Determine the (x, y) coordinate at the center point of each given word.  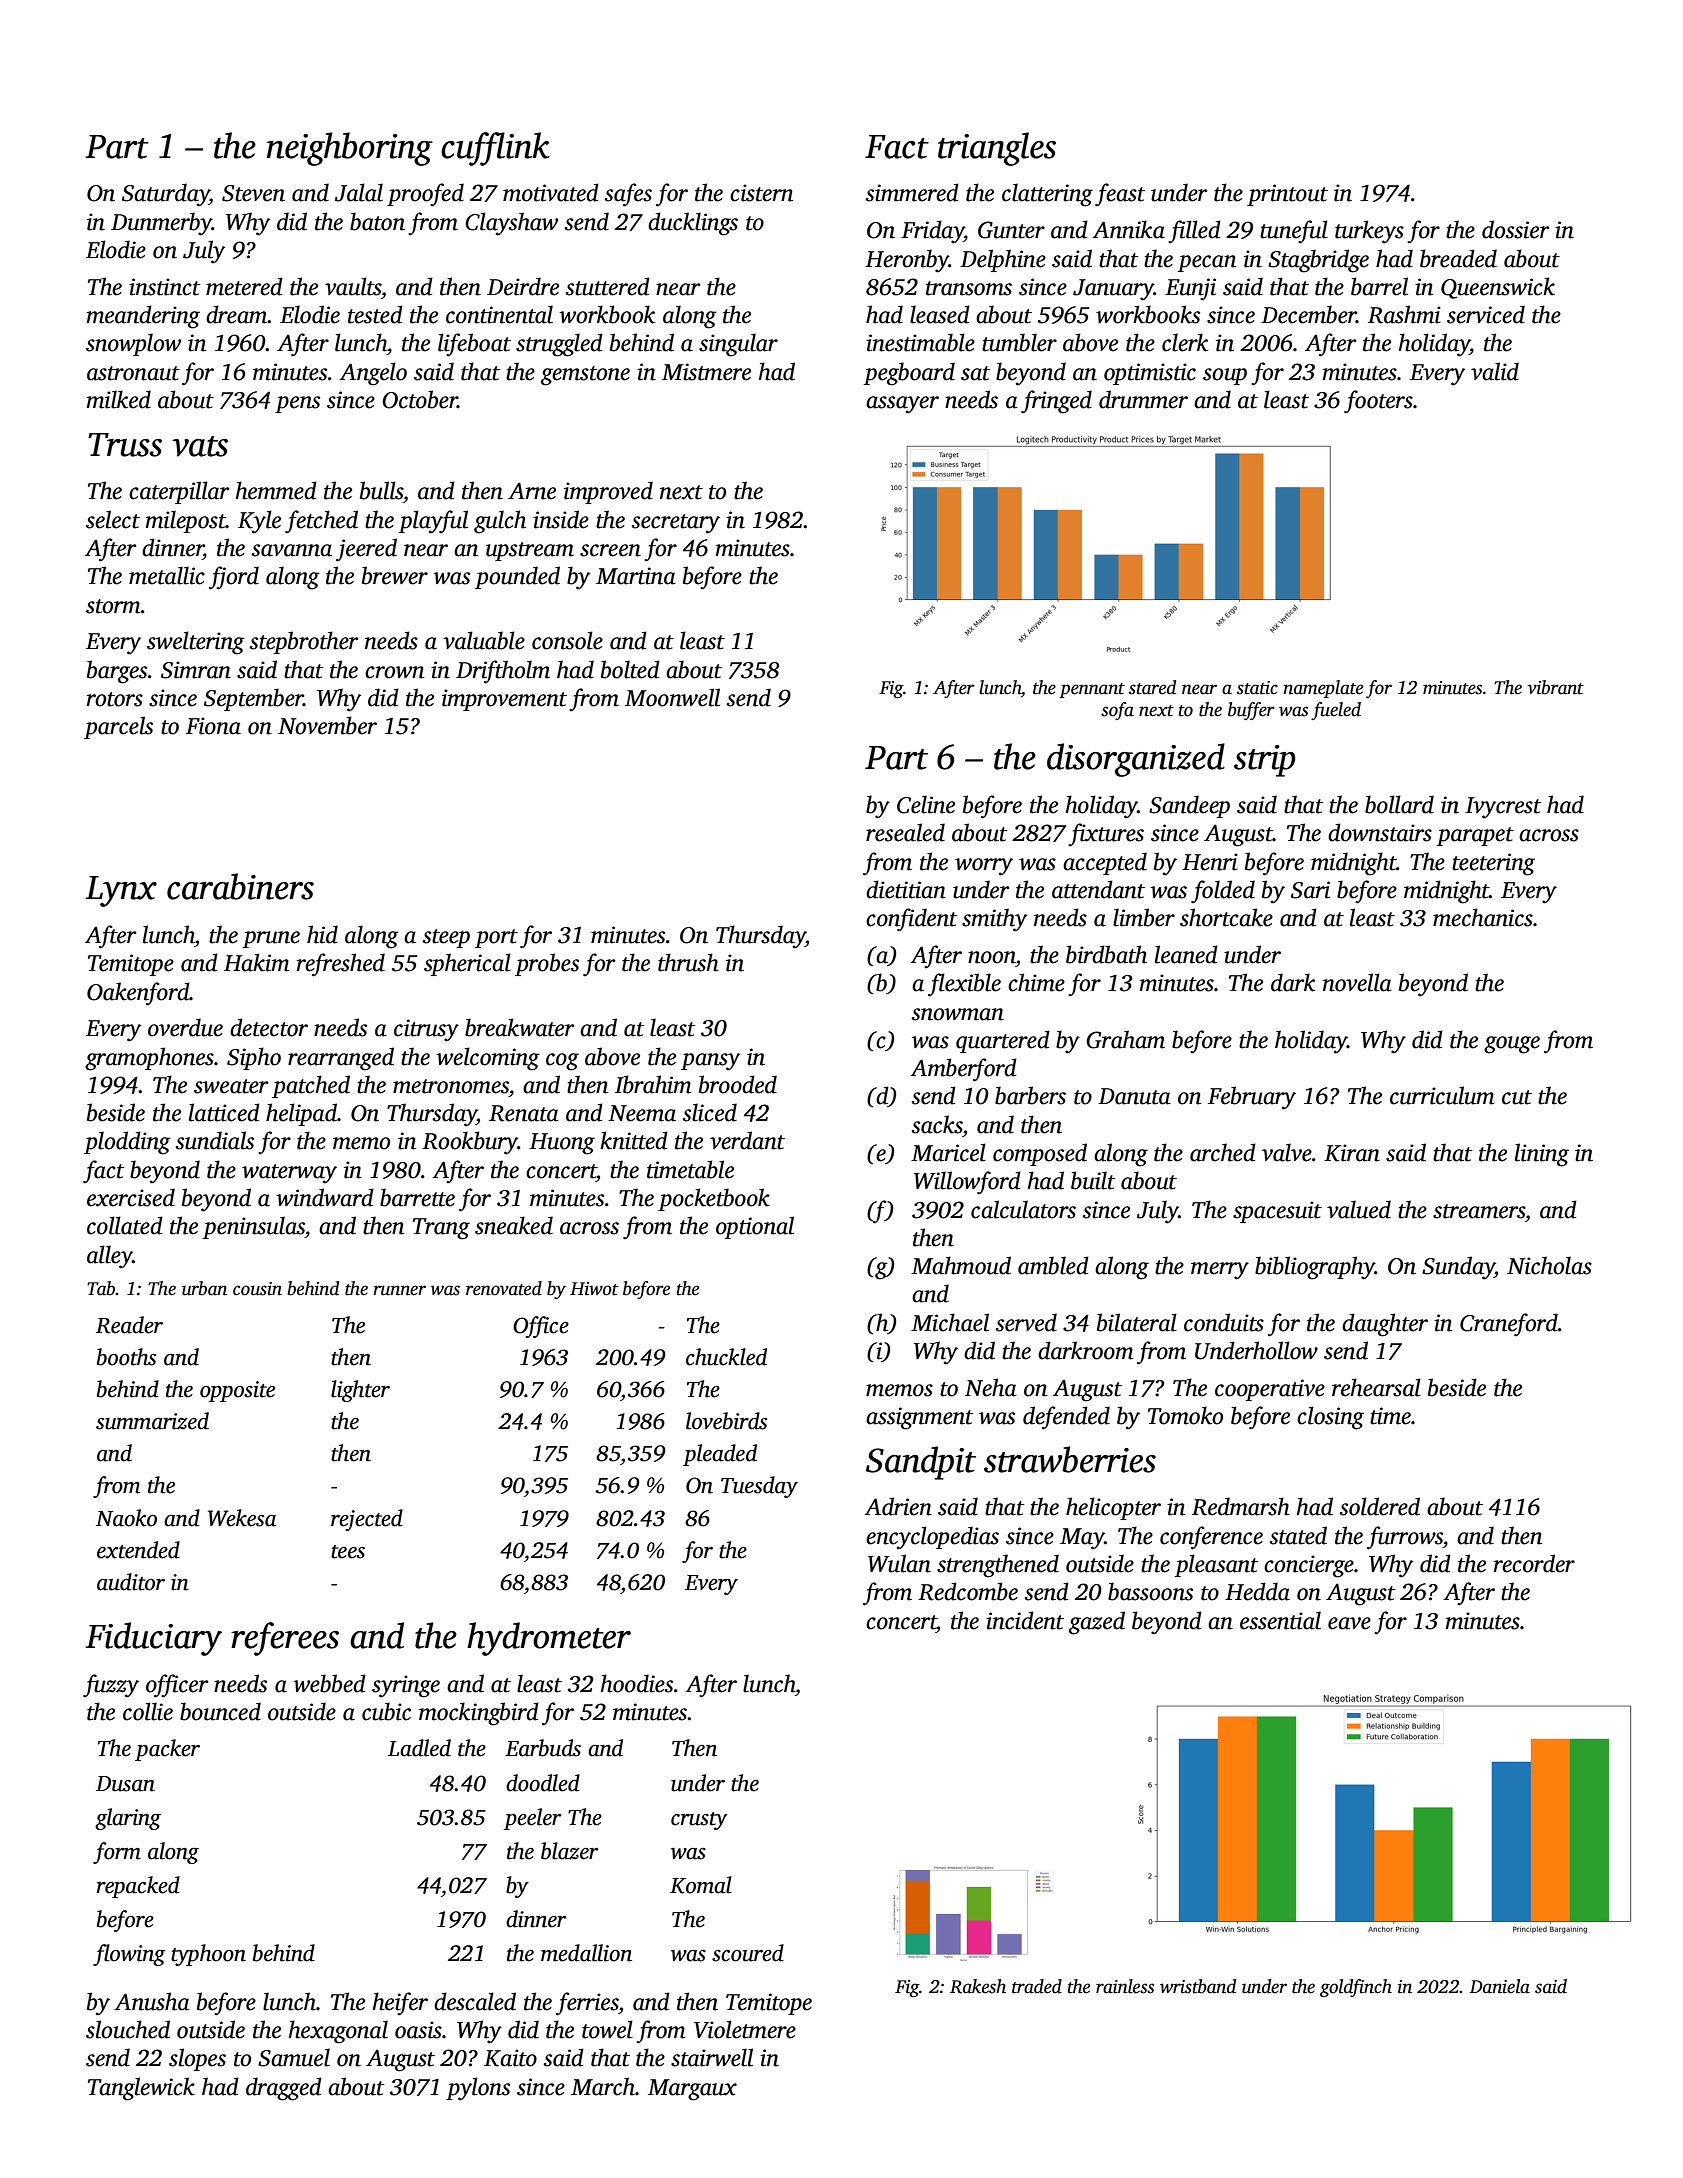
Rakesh (978, 1986)
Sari (1310, 890)
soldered (1380, 1506)
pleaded (720, 1455)
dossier (1516, 229)
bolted (630, 669)
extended (138, 1550)
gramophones (149, 1059)
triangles (997, 149)
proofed (425, 194)
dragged (284, 2089)
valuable (484, 640)
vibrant (1556, 687)
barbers (1030, 1095)
